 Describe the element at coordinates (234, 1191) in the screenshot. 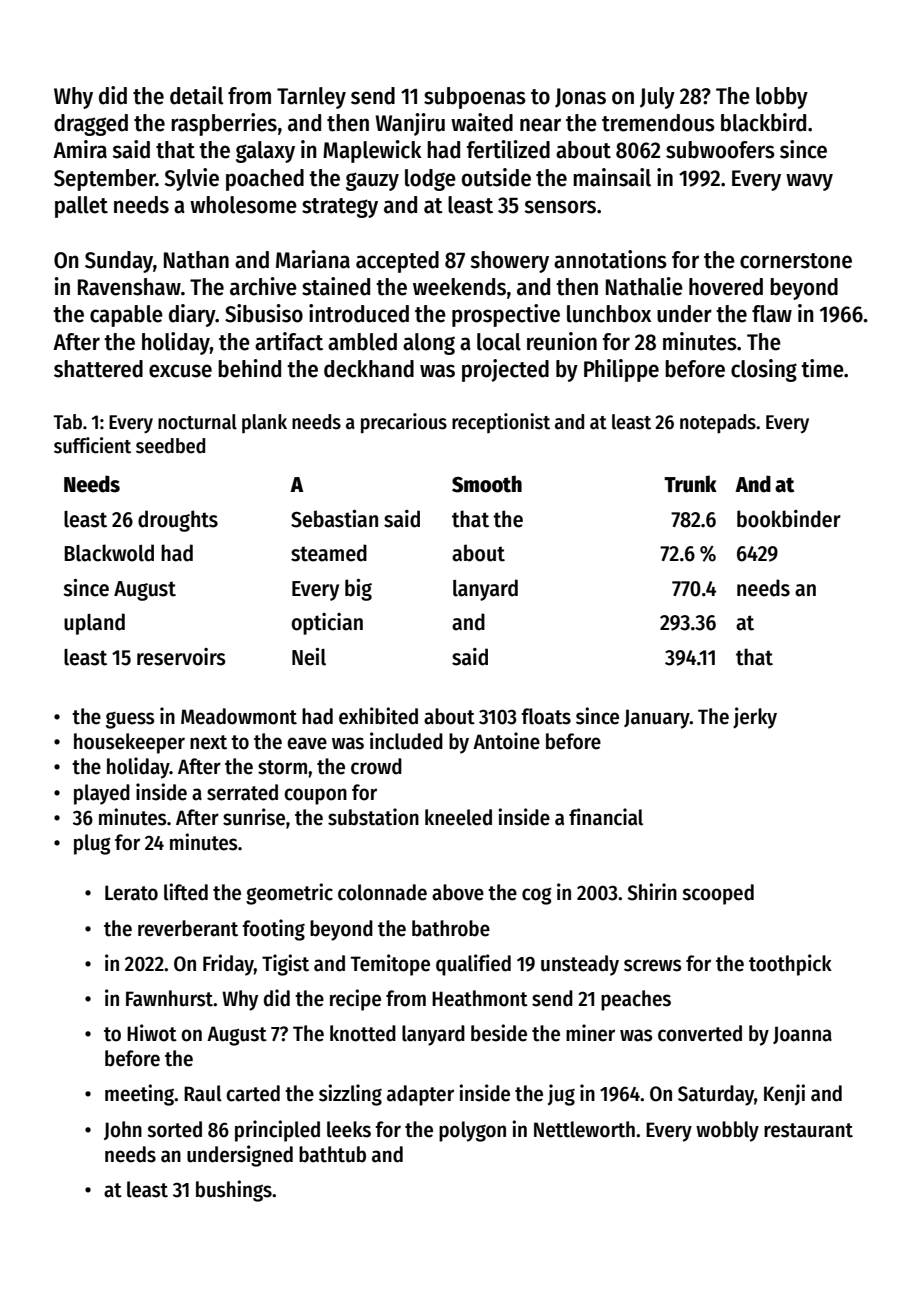

I see `bushings` at that location.
